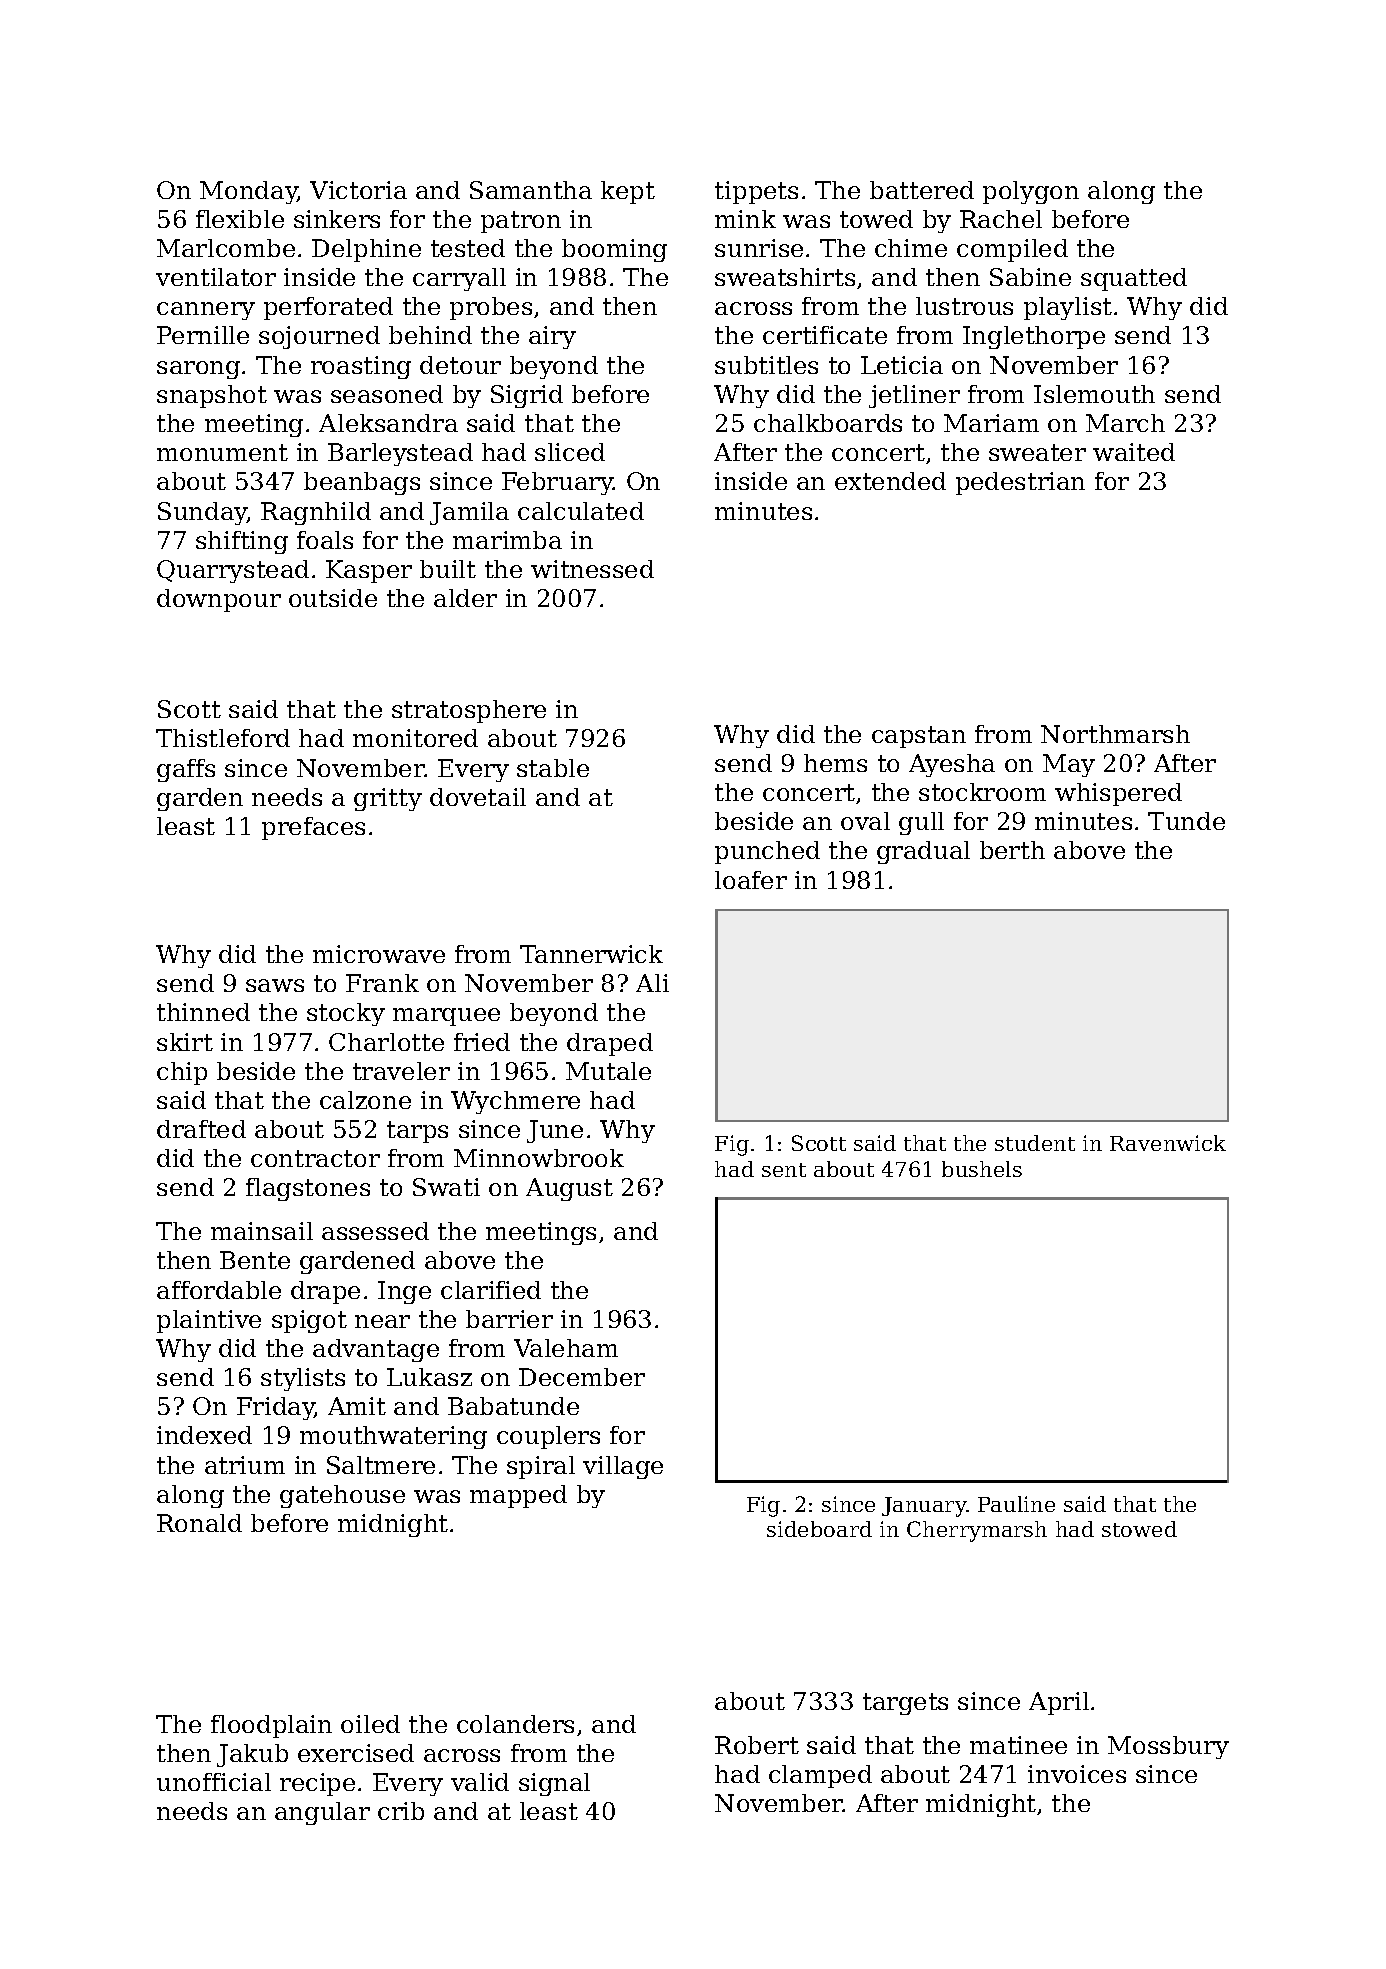 This page has height=1969, width=1386. What do you see at coordinates (1031, 192) in the page?
I see `polygon` at bounding box center [1031, 192].
